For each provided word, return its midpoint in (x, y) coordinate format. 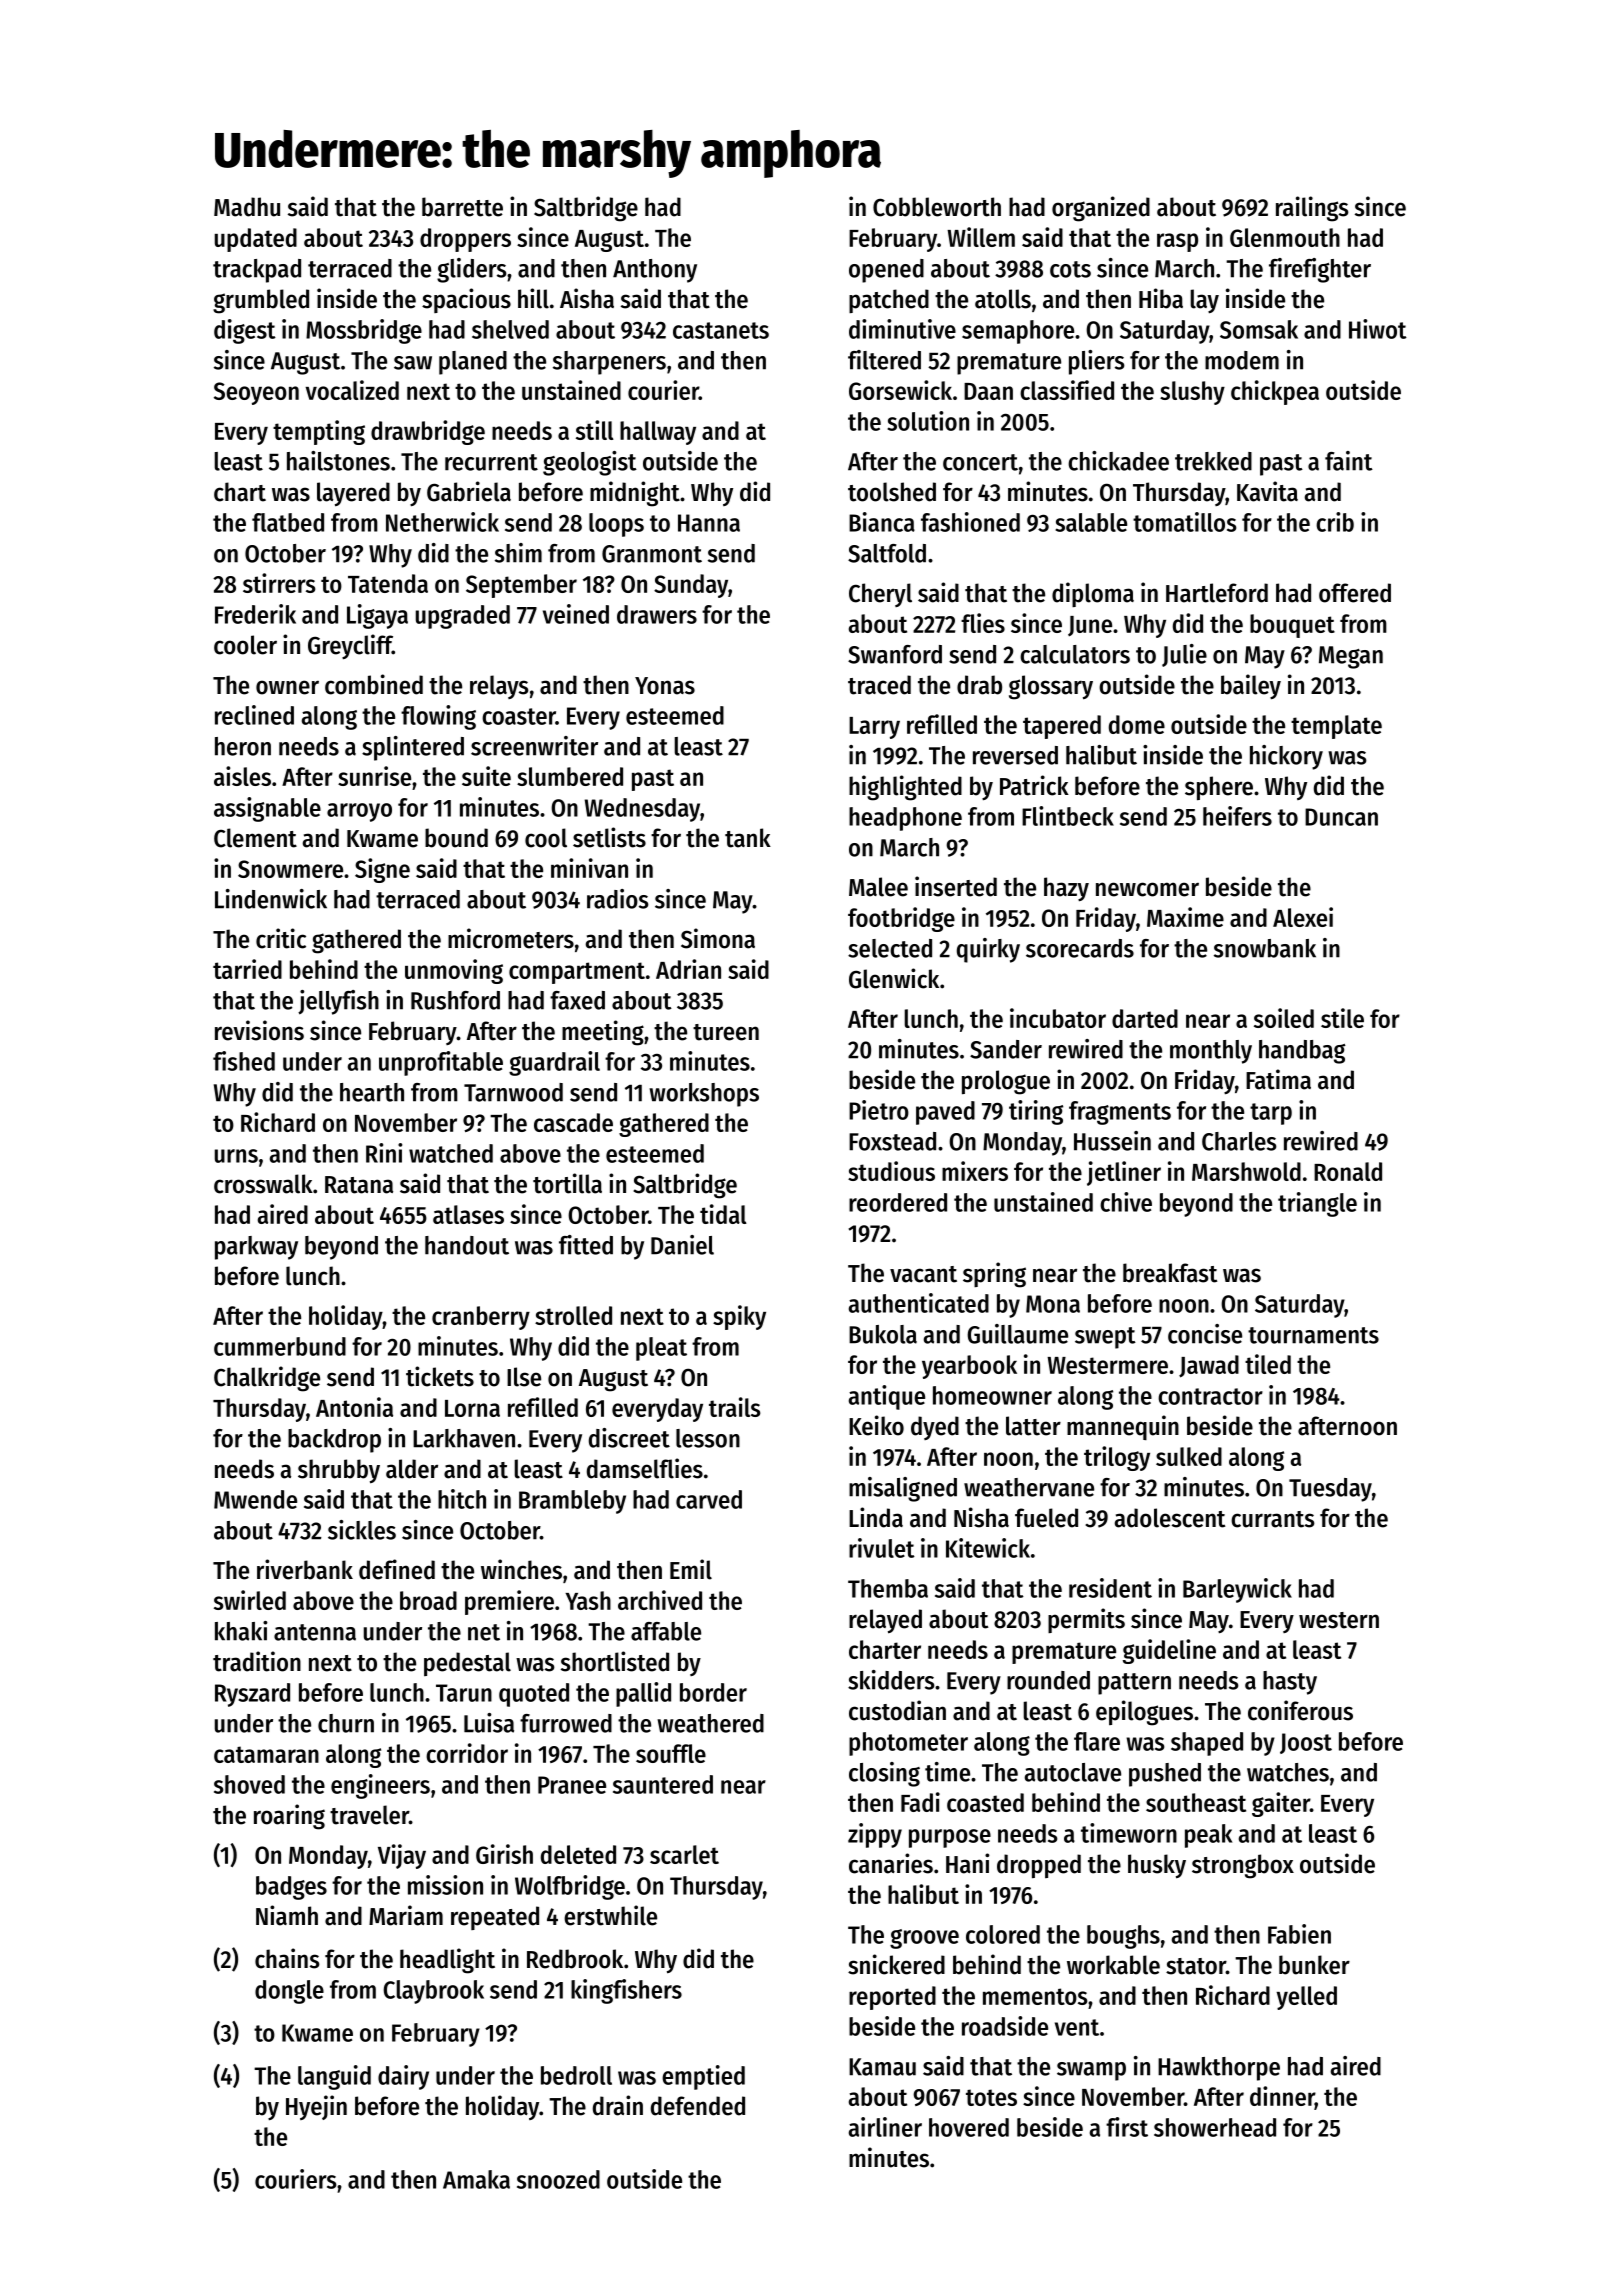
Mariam (406, 1915)
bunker (1314, 1965)
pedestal (467, 1664)
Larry (874, 728)
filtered (884, 360)
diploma (1093, 594)
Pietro (879, 1110)
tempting (319, 432)
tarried (247, 969)
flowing (438, 717)
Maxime (1185, 917)
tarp (1271, 1114)
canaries (891, 1863)
